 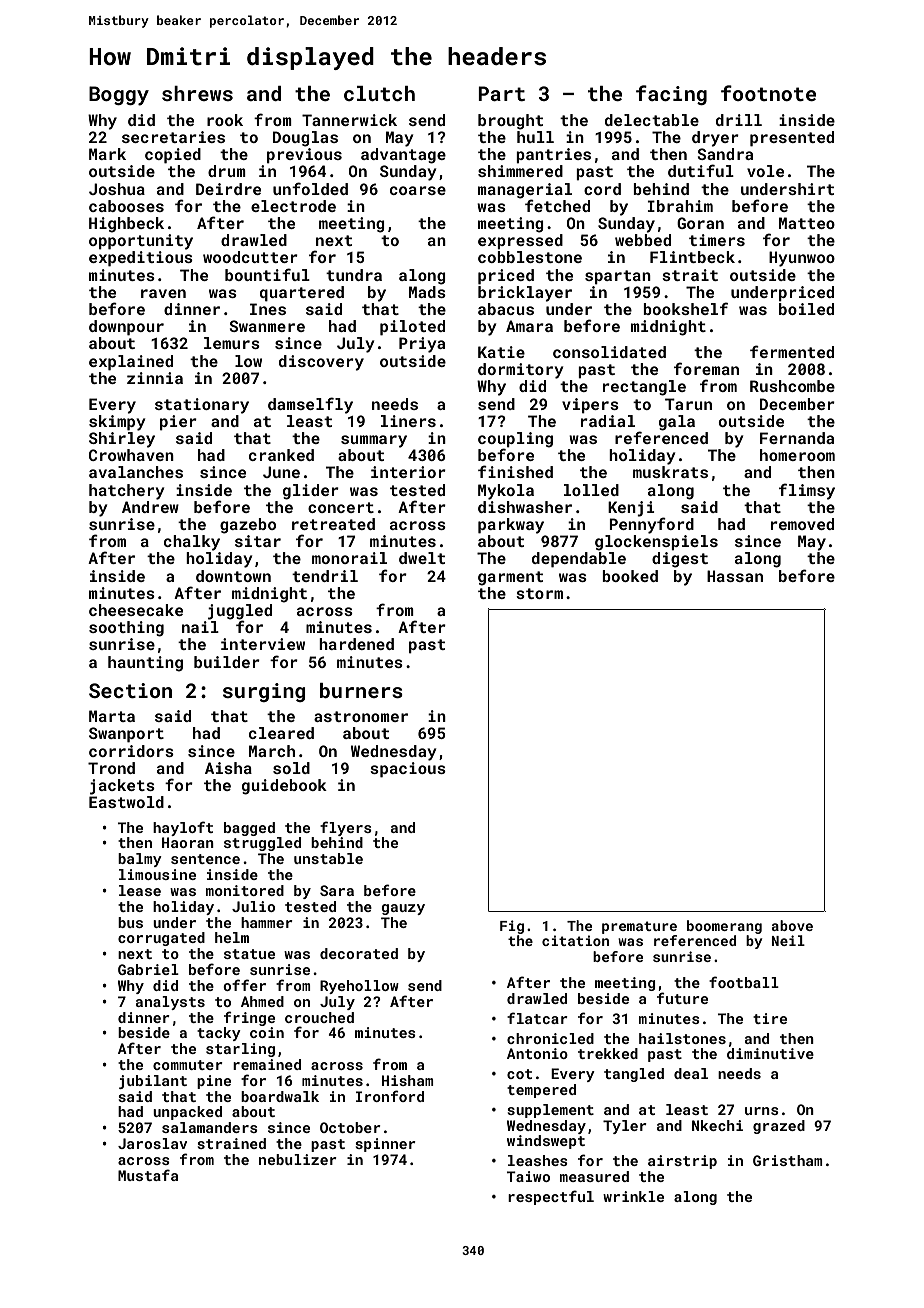 I want to click on Hassan, so click(x=735, y=576).
